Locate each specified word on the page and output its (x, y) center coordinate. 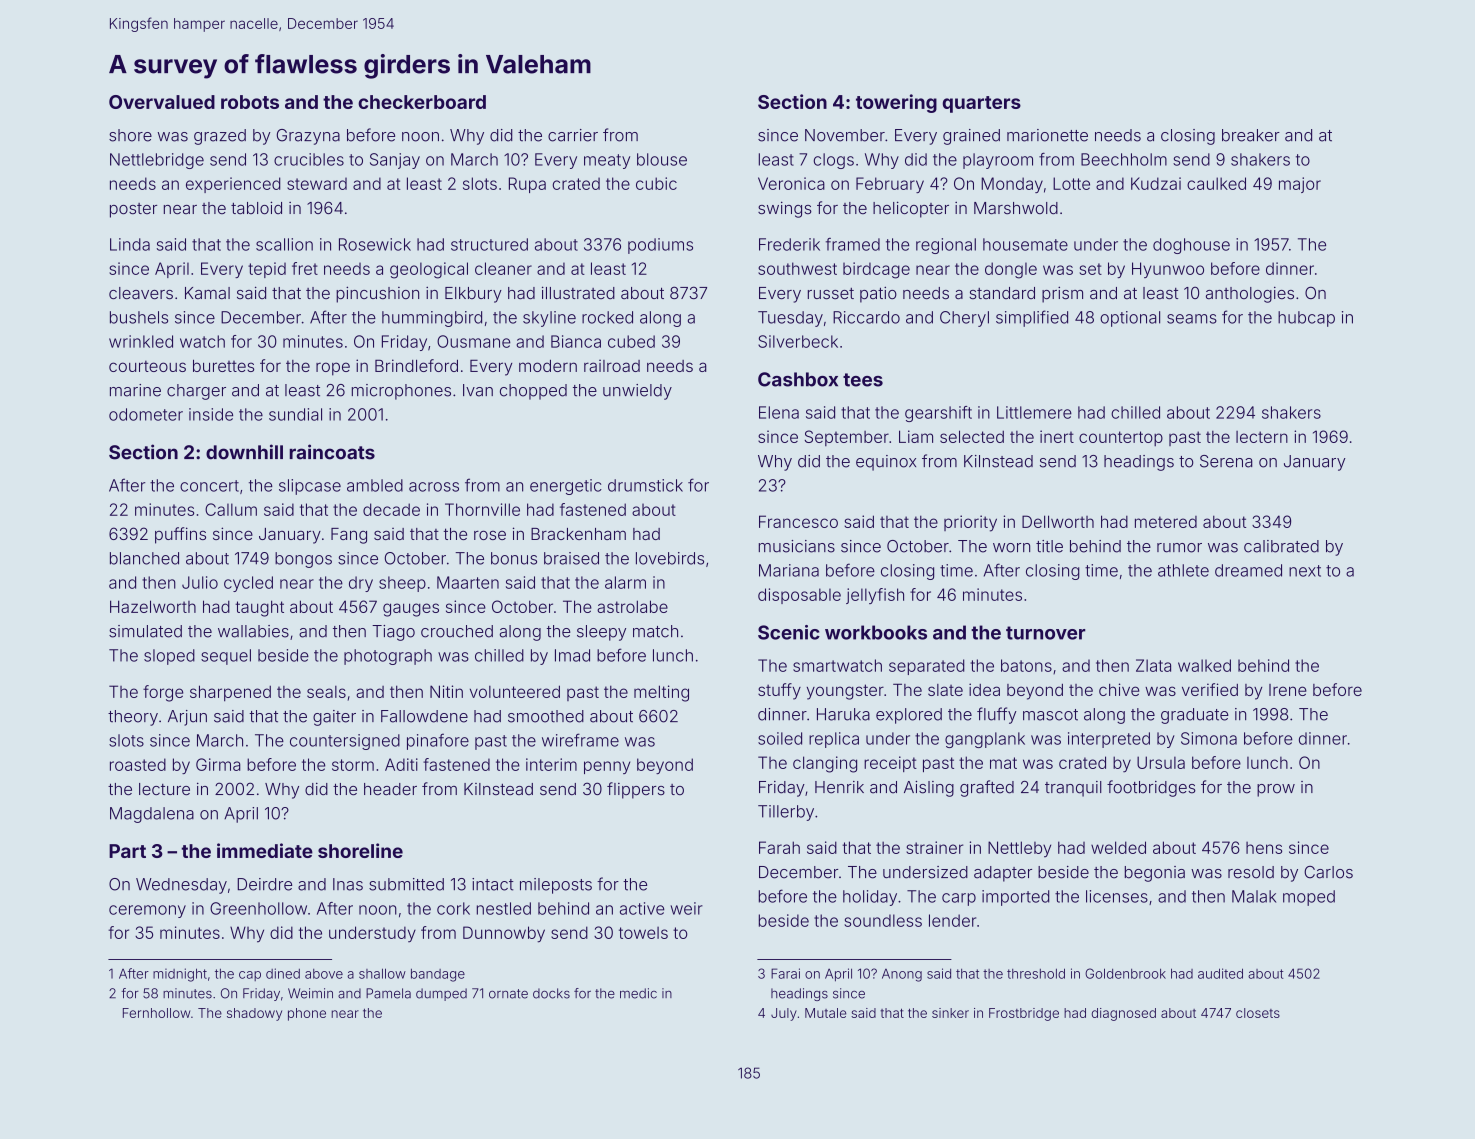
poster (133, 210)
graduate (1195, 716)
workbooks (876, 632)
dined (283, 973)
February (890, 185)
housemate (1025, 244)
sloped (169, 657)
